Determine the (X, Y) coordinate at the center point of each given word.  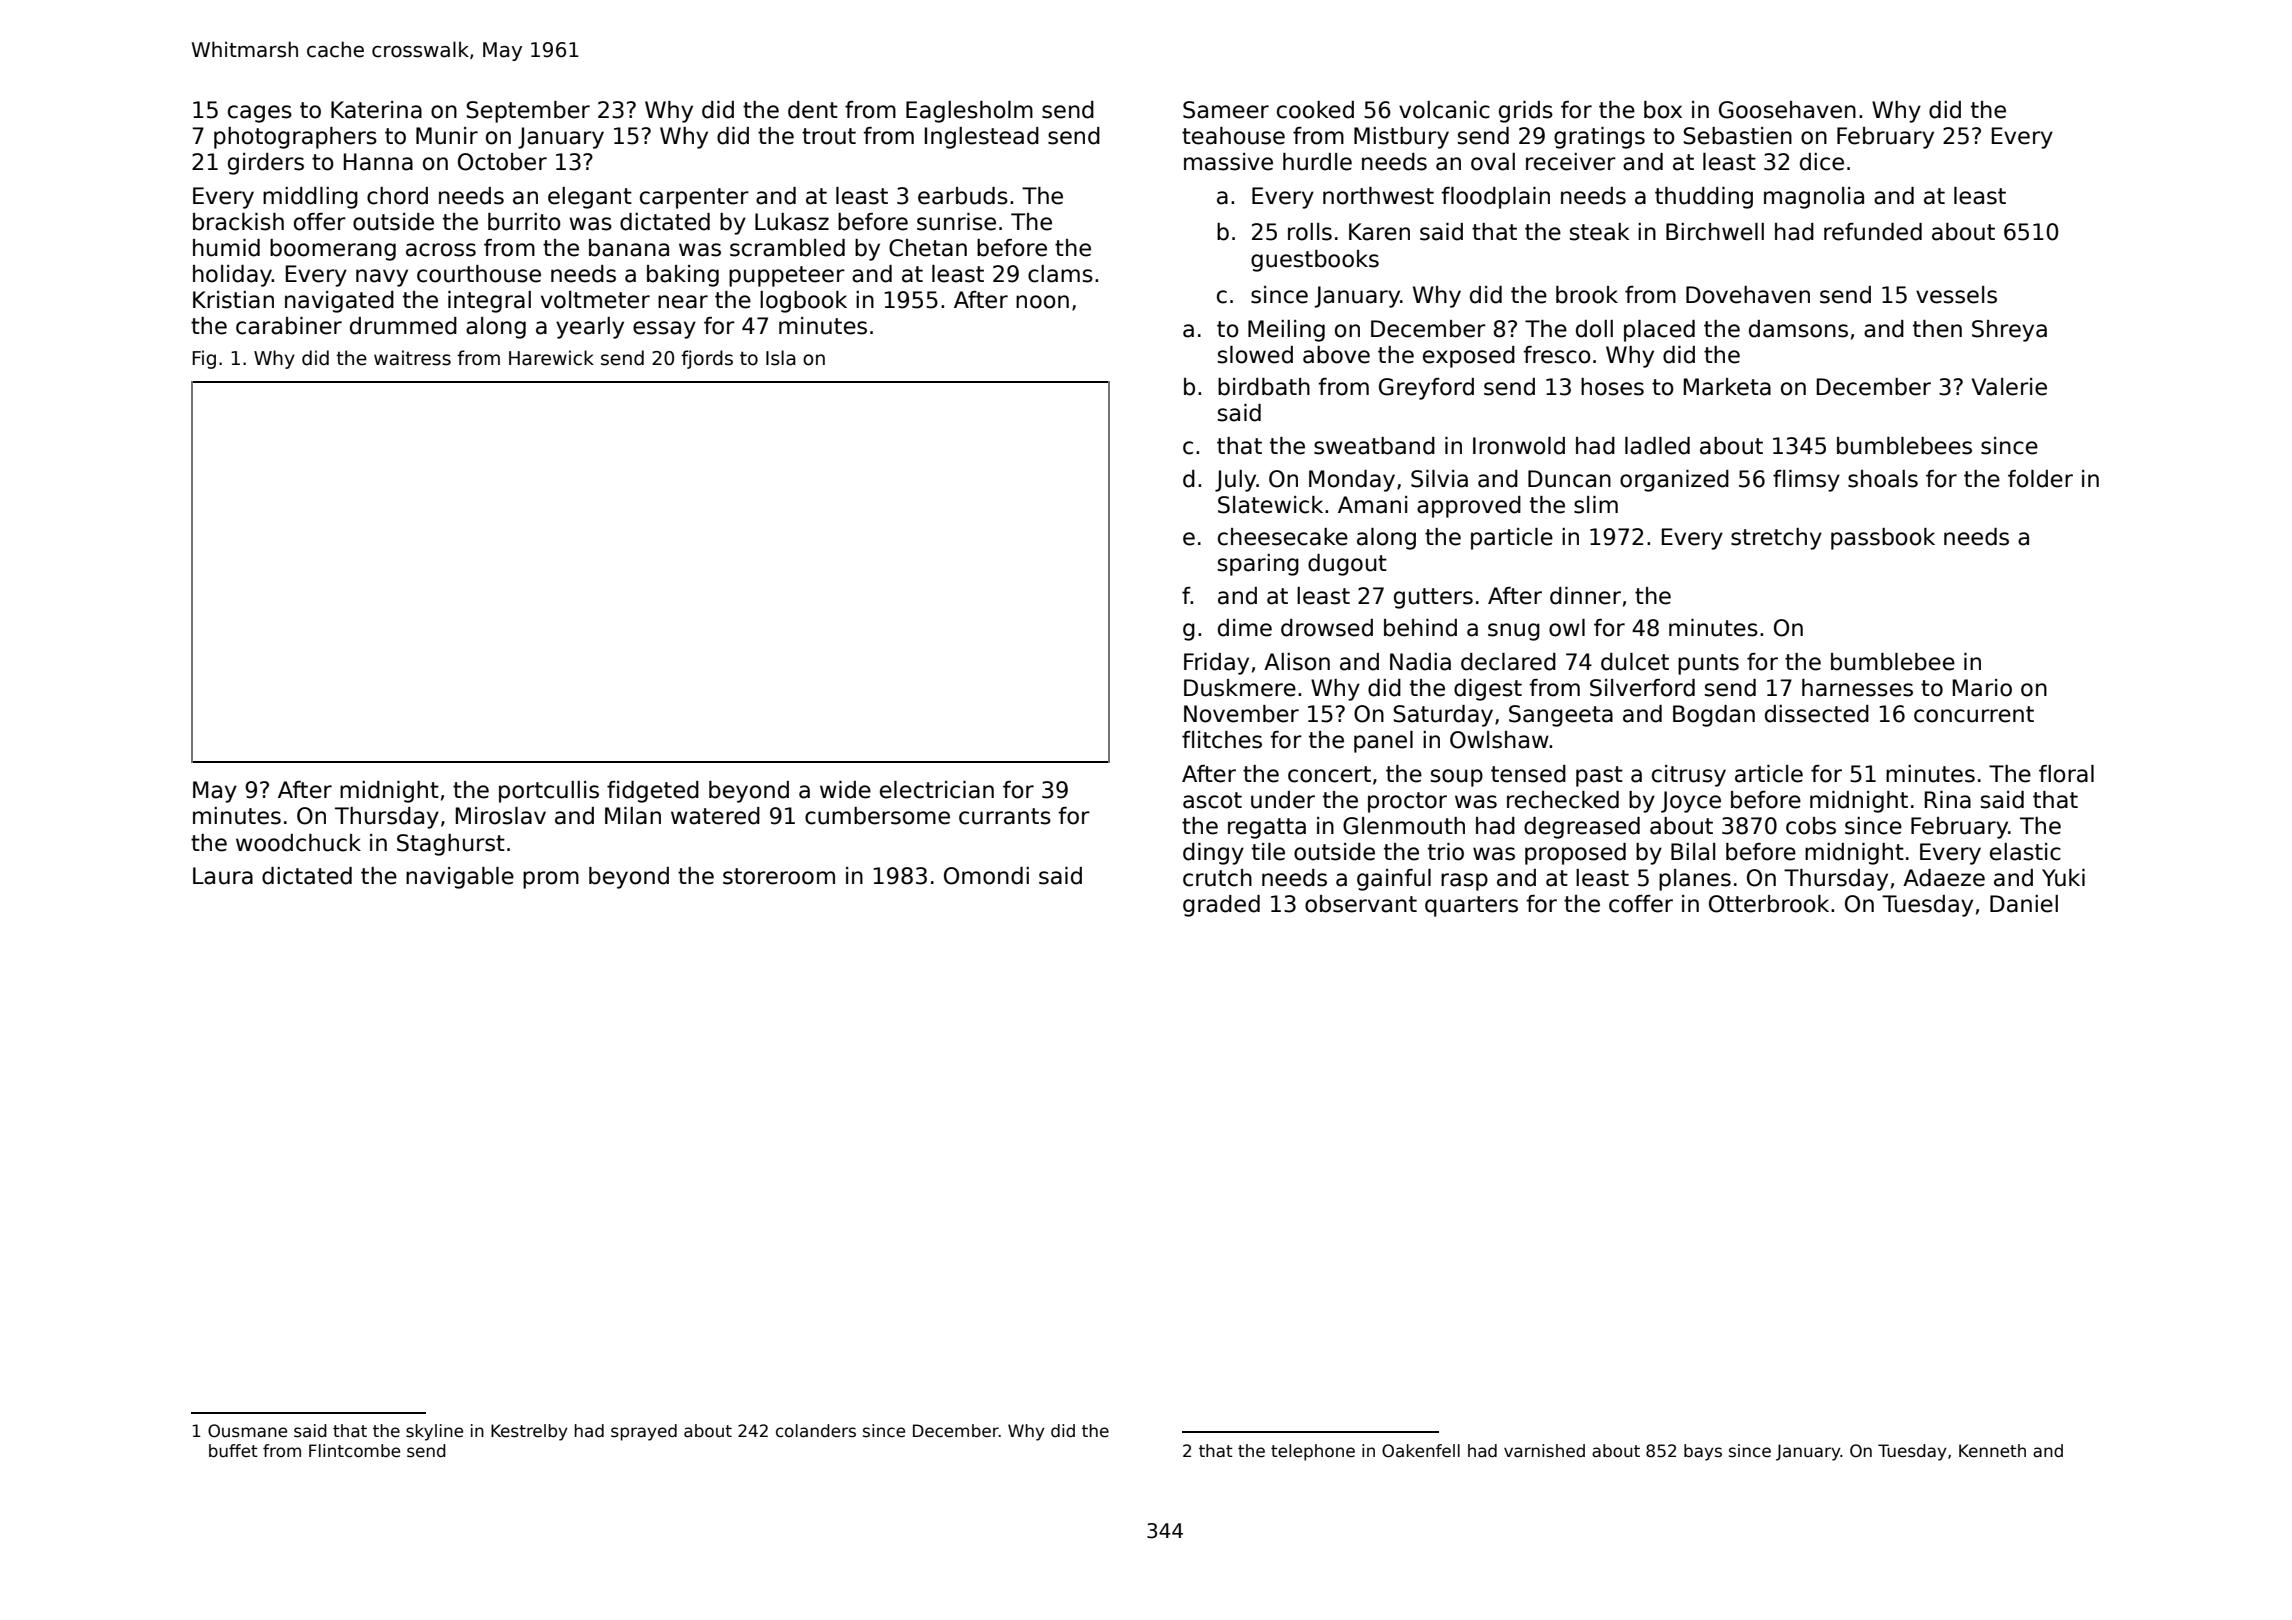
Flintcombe (354, 1451)
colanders (816, 1431)
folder (2040, 479)
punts (1708, 664)
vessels (1956, 295)
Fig (204, 359)
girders (266, 164)
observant (1361, 904)
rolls (1310, 232)
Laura (223, 876)
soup (1457, 778)
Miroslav (501, 816)
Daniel (2024, 904)
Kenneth (1992, 1451)
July (1236, 481)
